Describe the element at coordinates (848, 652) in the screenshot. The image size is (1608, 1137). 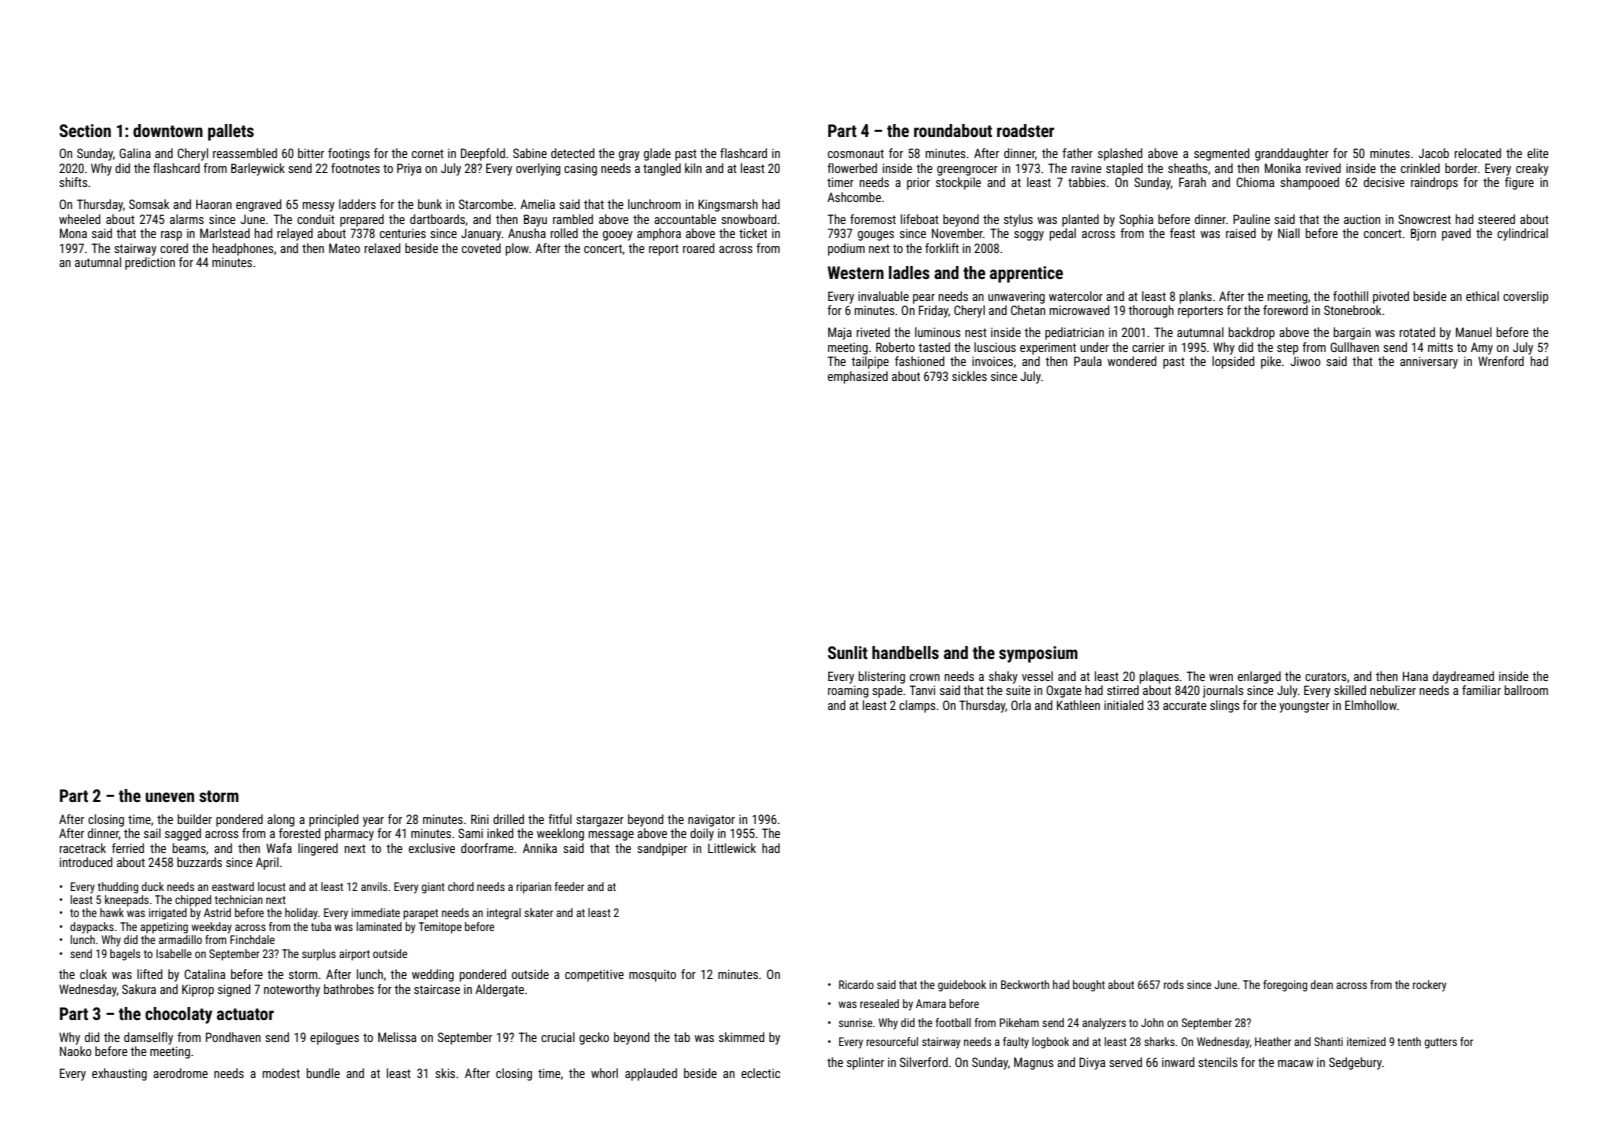
I see `Sunlit` at that location.
